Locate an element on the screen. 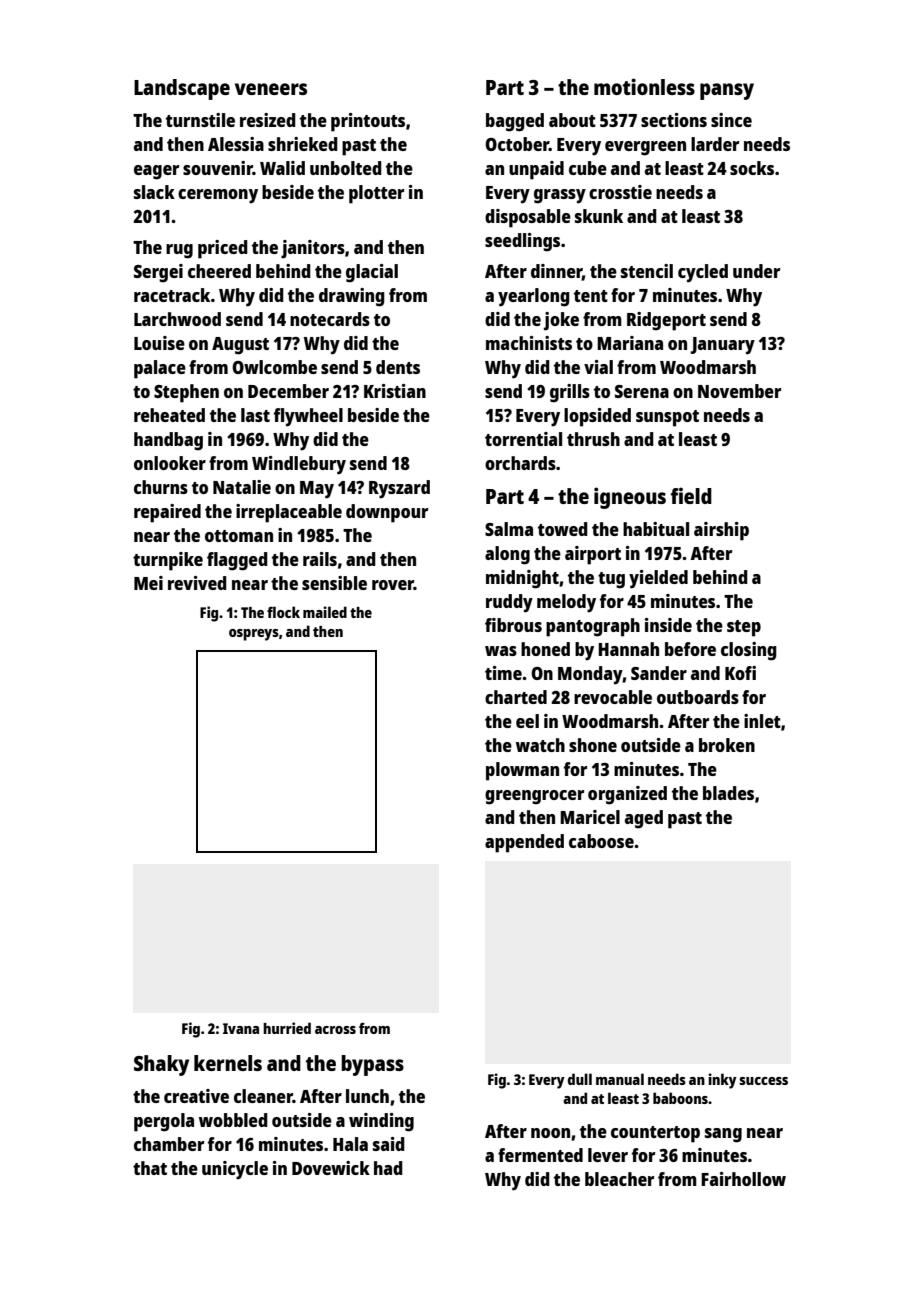 The image size is (924, 1311). inlet is located at coordinates (762, 721).
